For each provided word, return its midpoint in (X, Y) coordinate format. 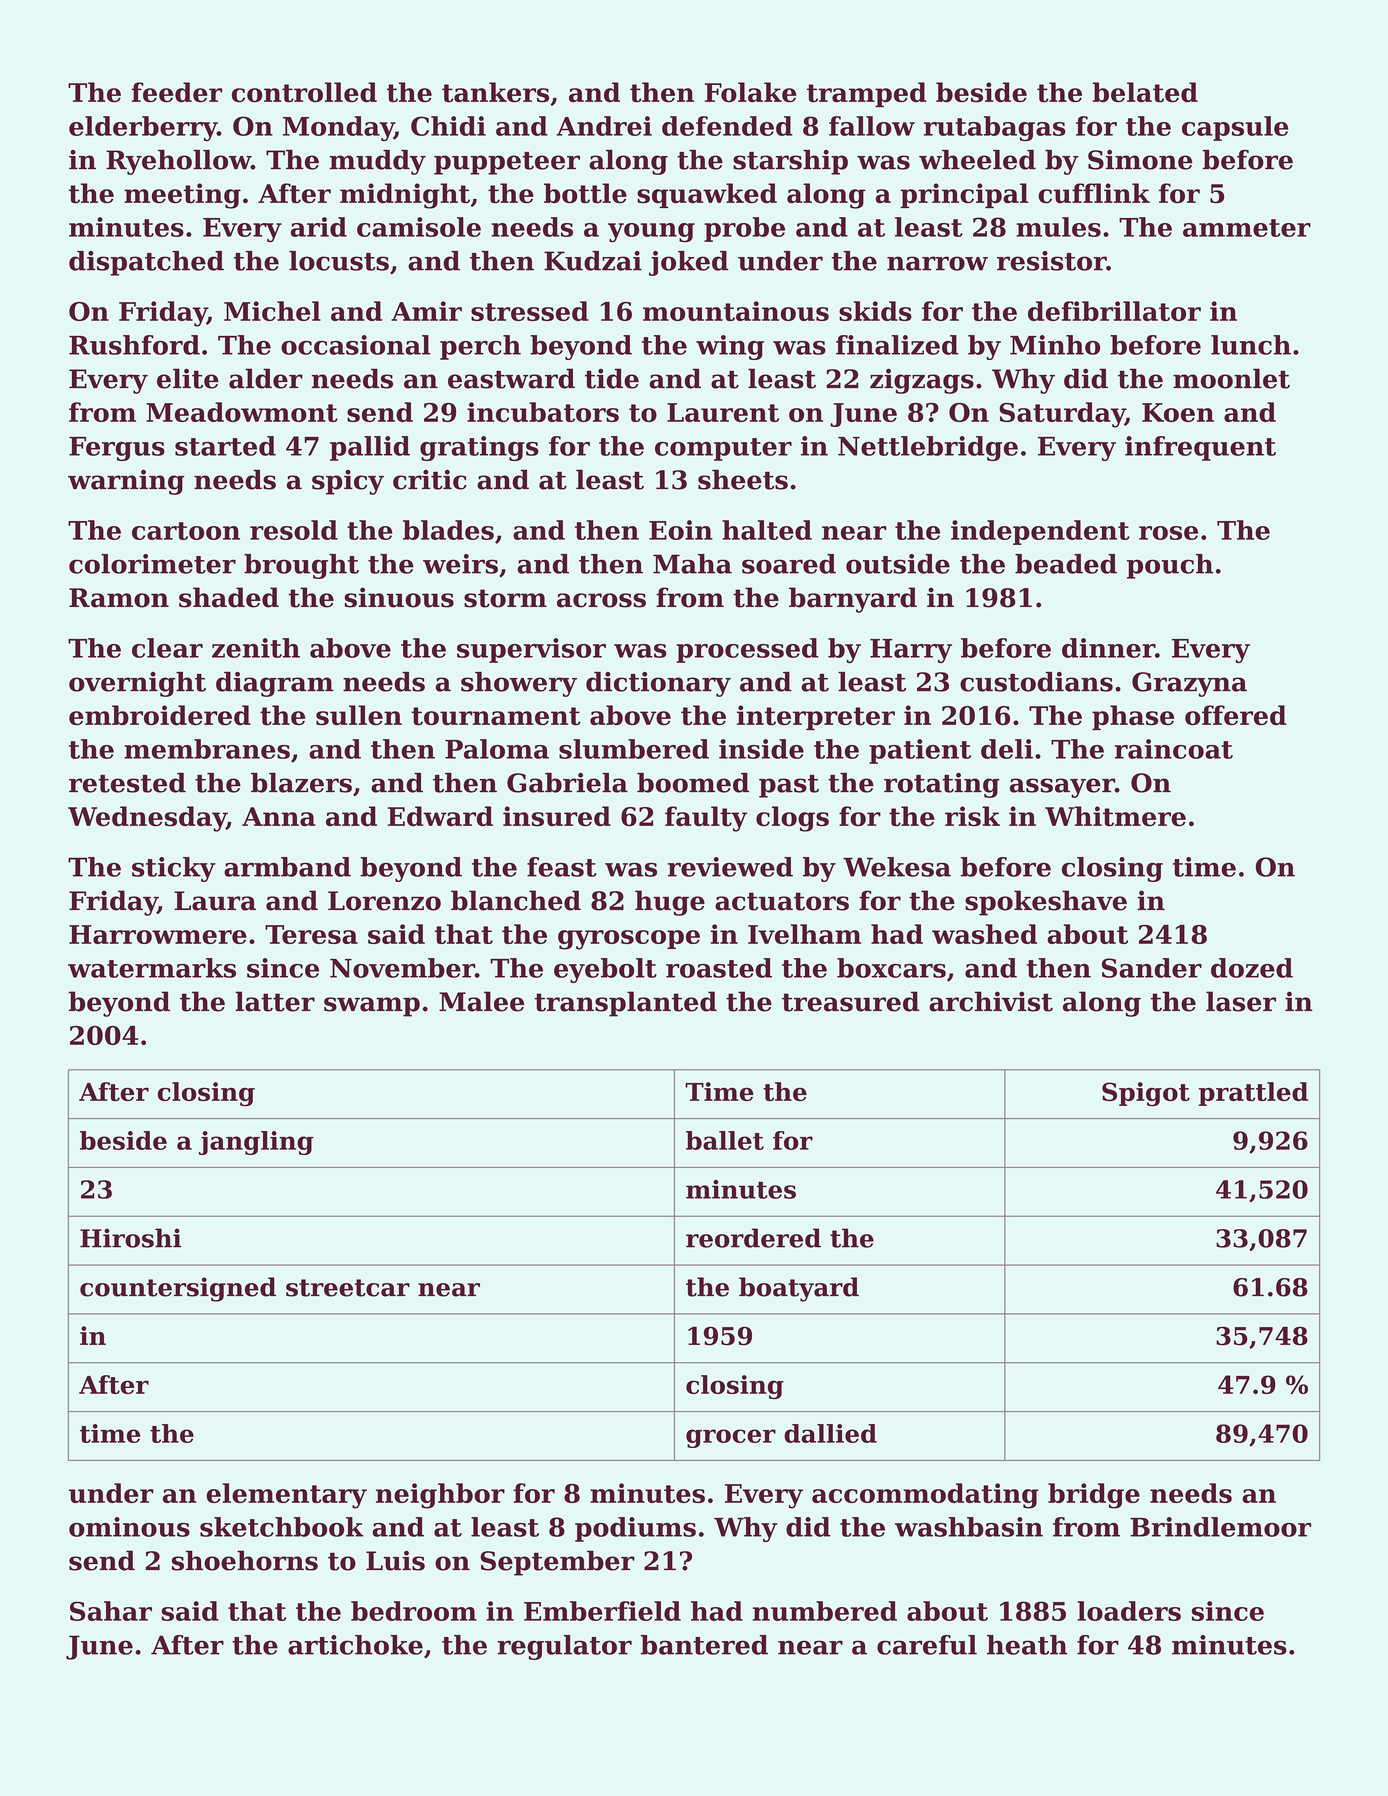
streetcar (348, 1288)
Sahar (111, 1611)
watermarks (152, 968)
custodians (1036, 682)
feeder (176, 92)
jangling (256, 1143)
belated (1145, 92)
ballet (725, 1140)
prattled (1253, 1094)
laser (1241, 1001)
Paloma (497, 749)
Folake (750, 92)
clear (167, 648)
